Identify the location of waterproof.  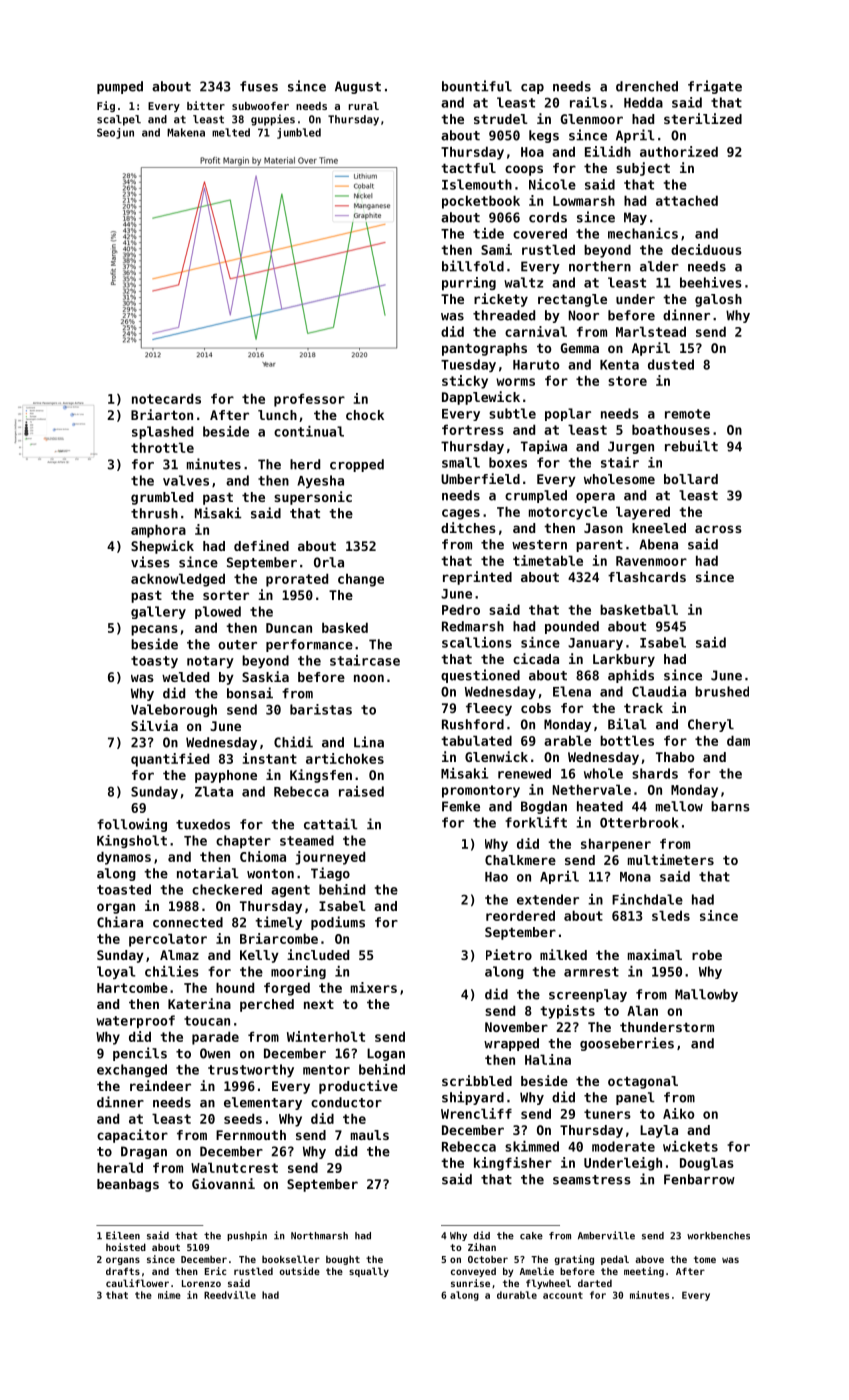
(135, 1022).
